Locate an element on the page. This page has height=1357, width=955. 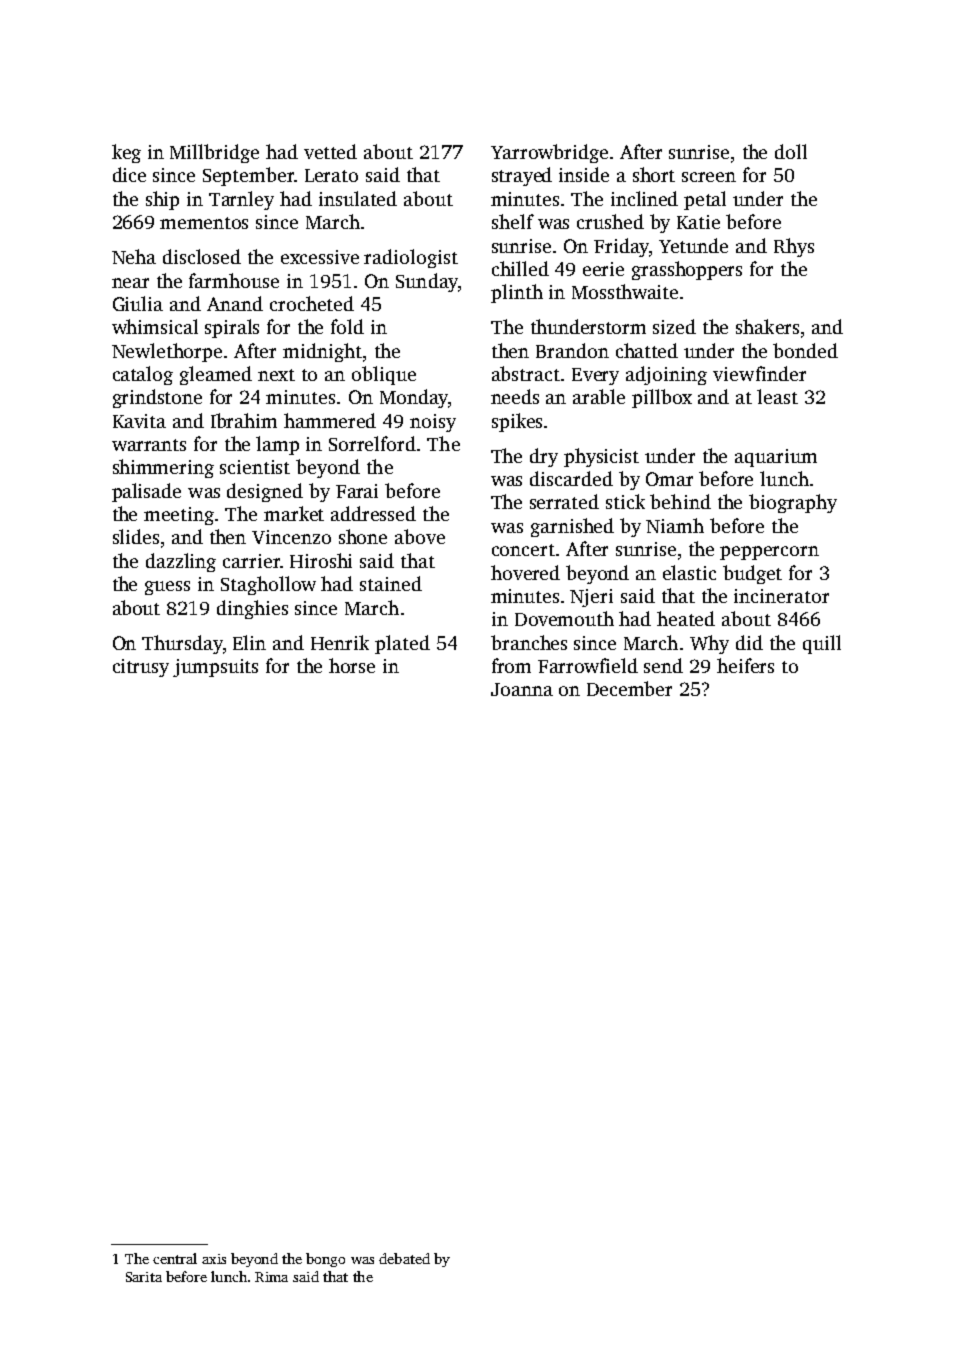
Rima is located at coordinates (271, 1277).
